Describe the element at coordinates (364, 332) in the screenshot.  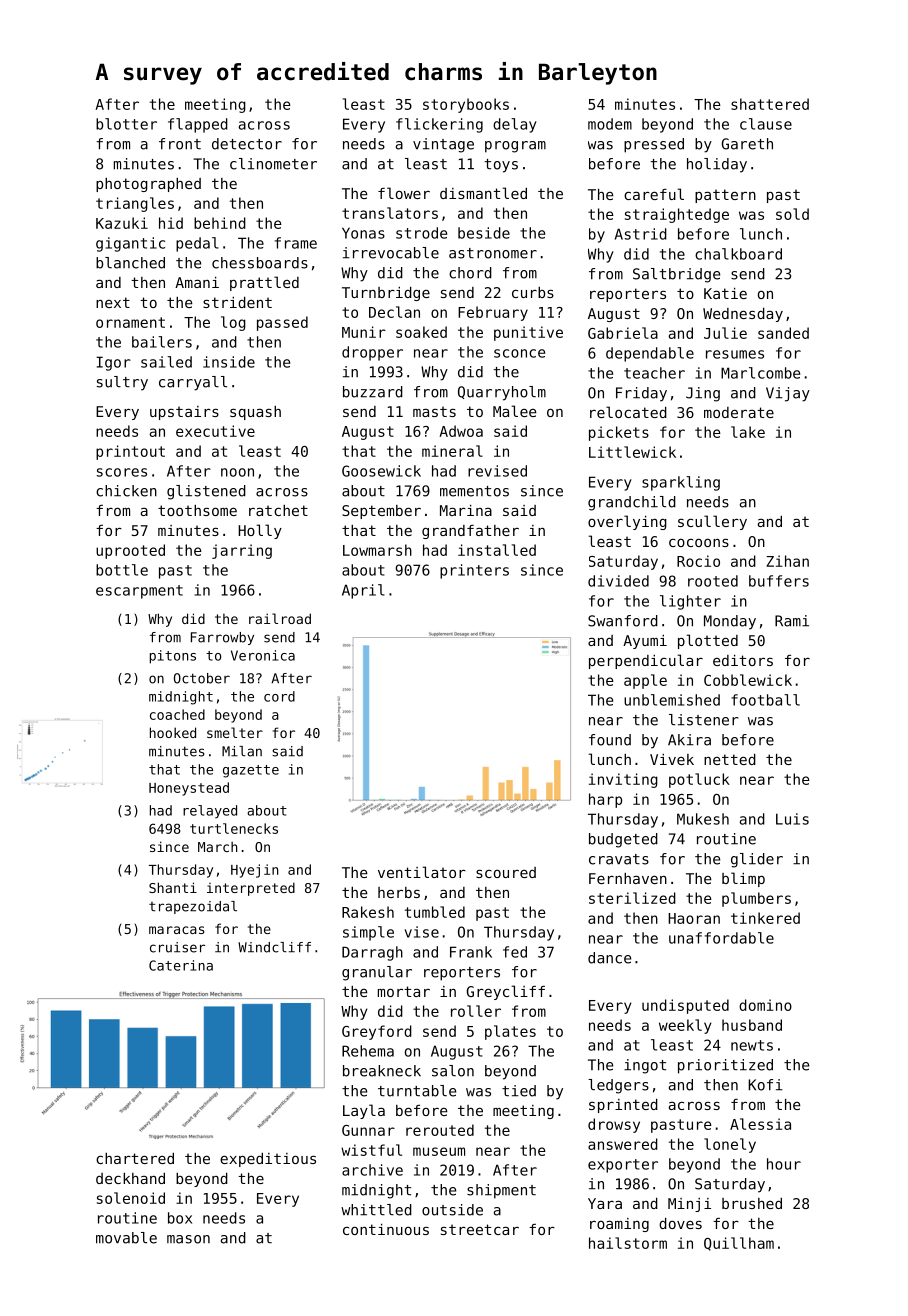
I see `Munir` at that location.
